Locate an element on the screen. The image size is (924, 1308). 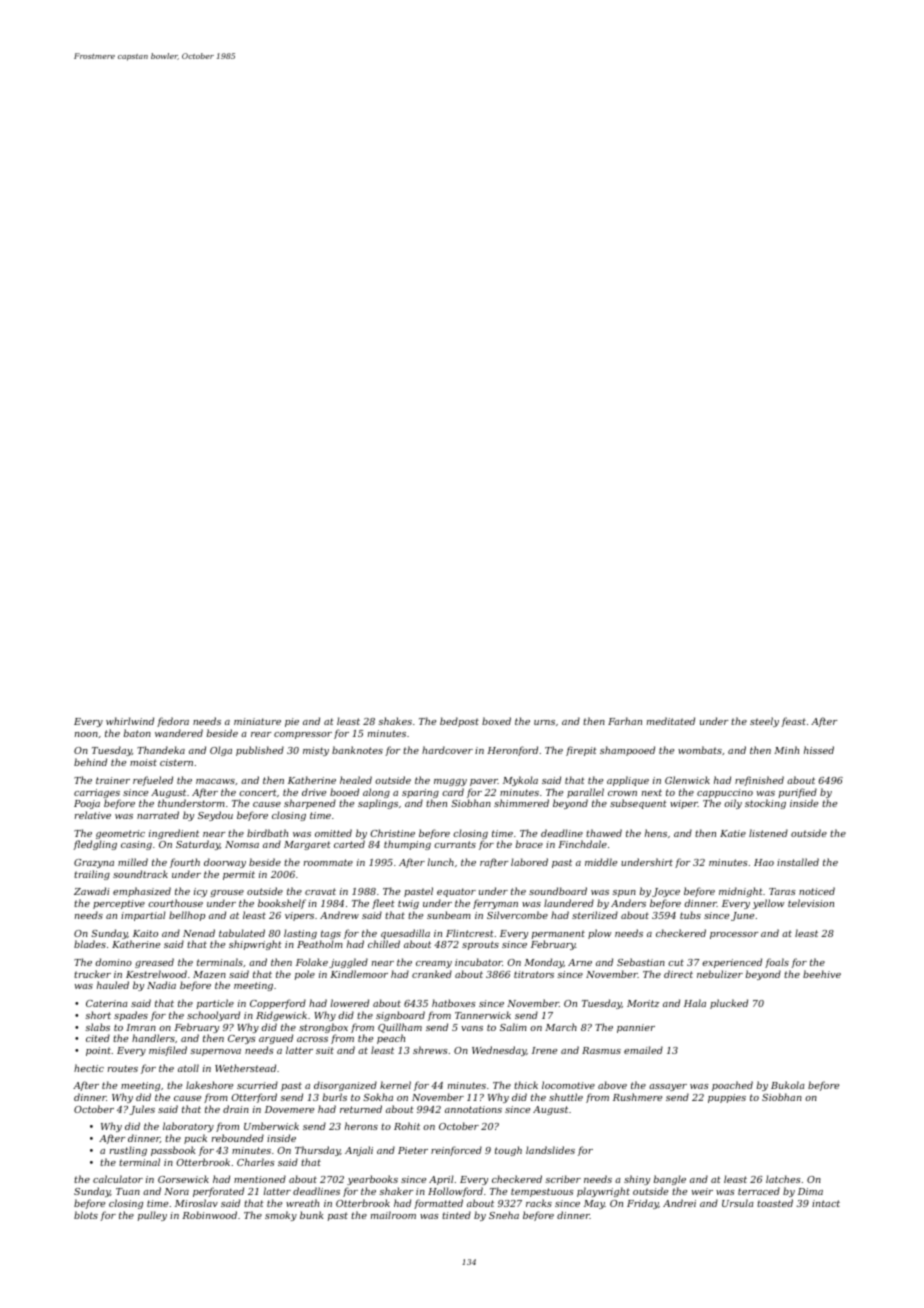
grouse is located at coordinates (227, 893).
